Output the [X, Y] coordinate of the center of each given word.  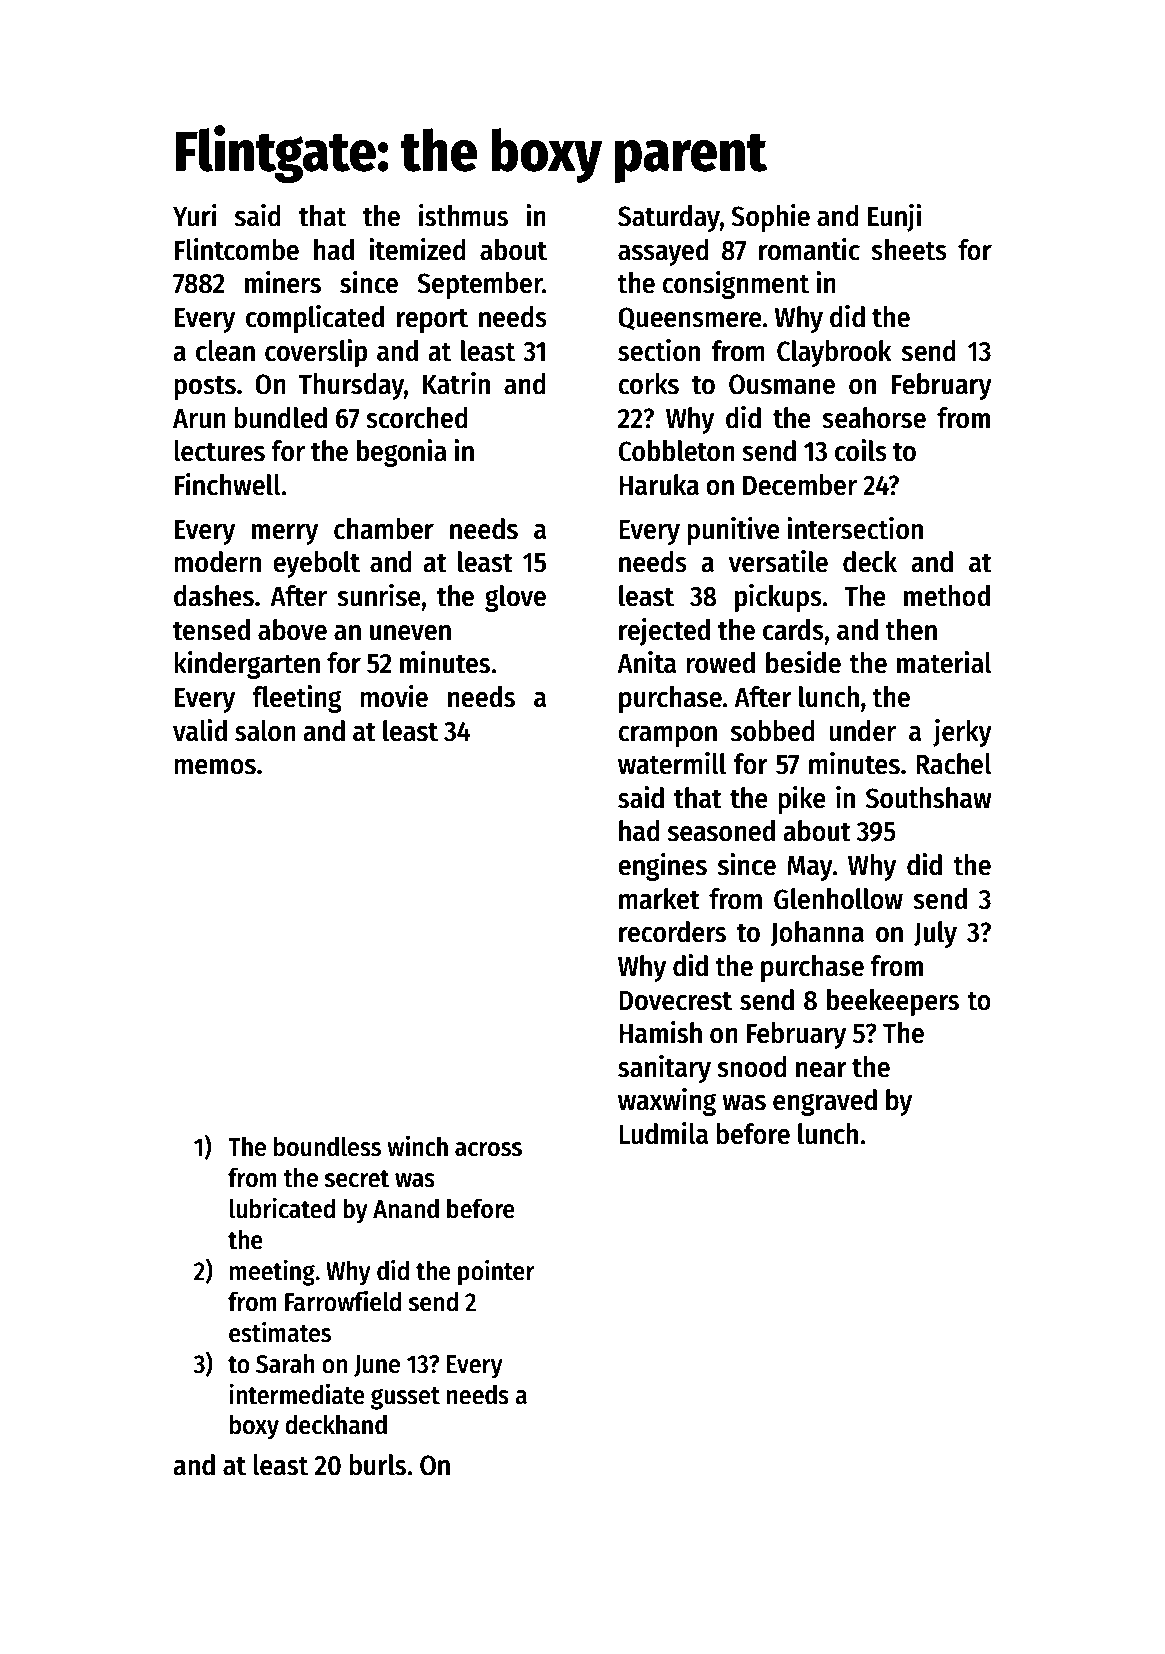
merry [285, 534]
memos [215, 767]
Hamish [660, 1032]
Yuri [195, 215]
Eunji [894, 218]
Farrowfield [343, 1301]
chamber [384, 529]
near [821, 1070]
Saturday [669, 218]
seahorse [874, 418]
